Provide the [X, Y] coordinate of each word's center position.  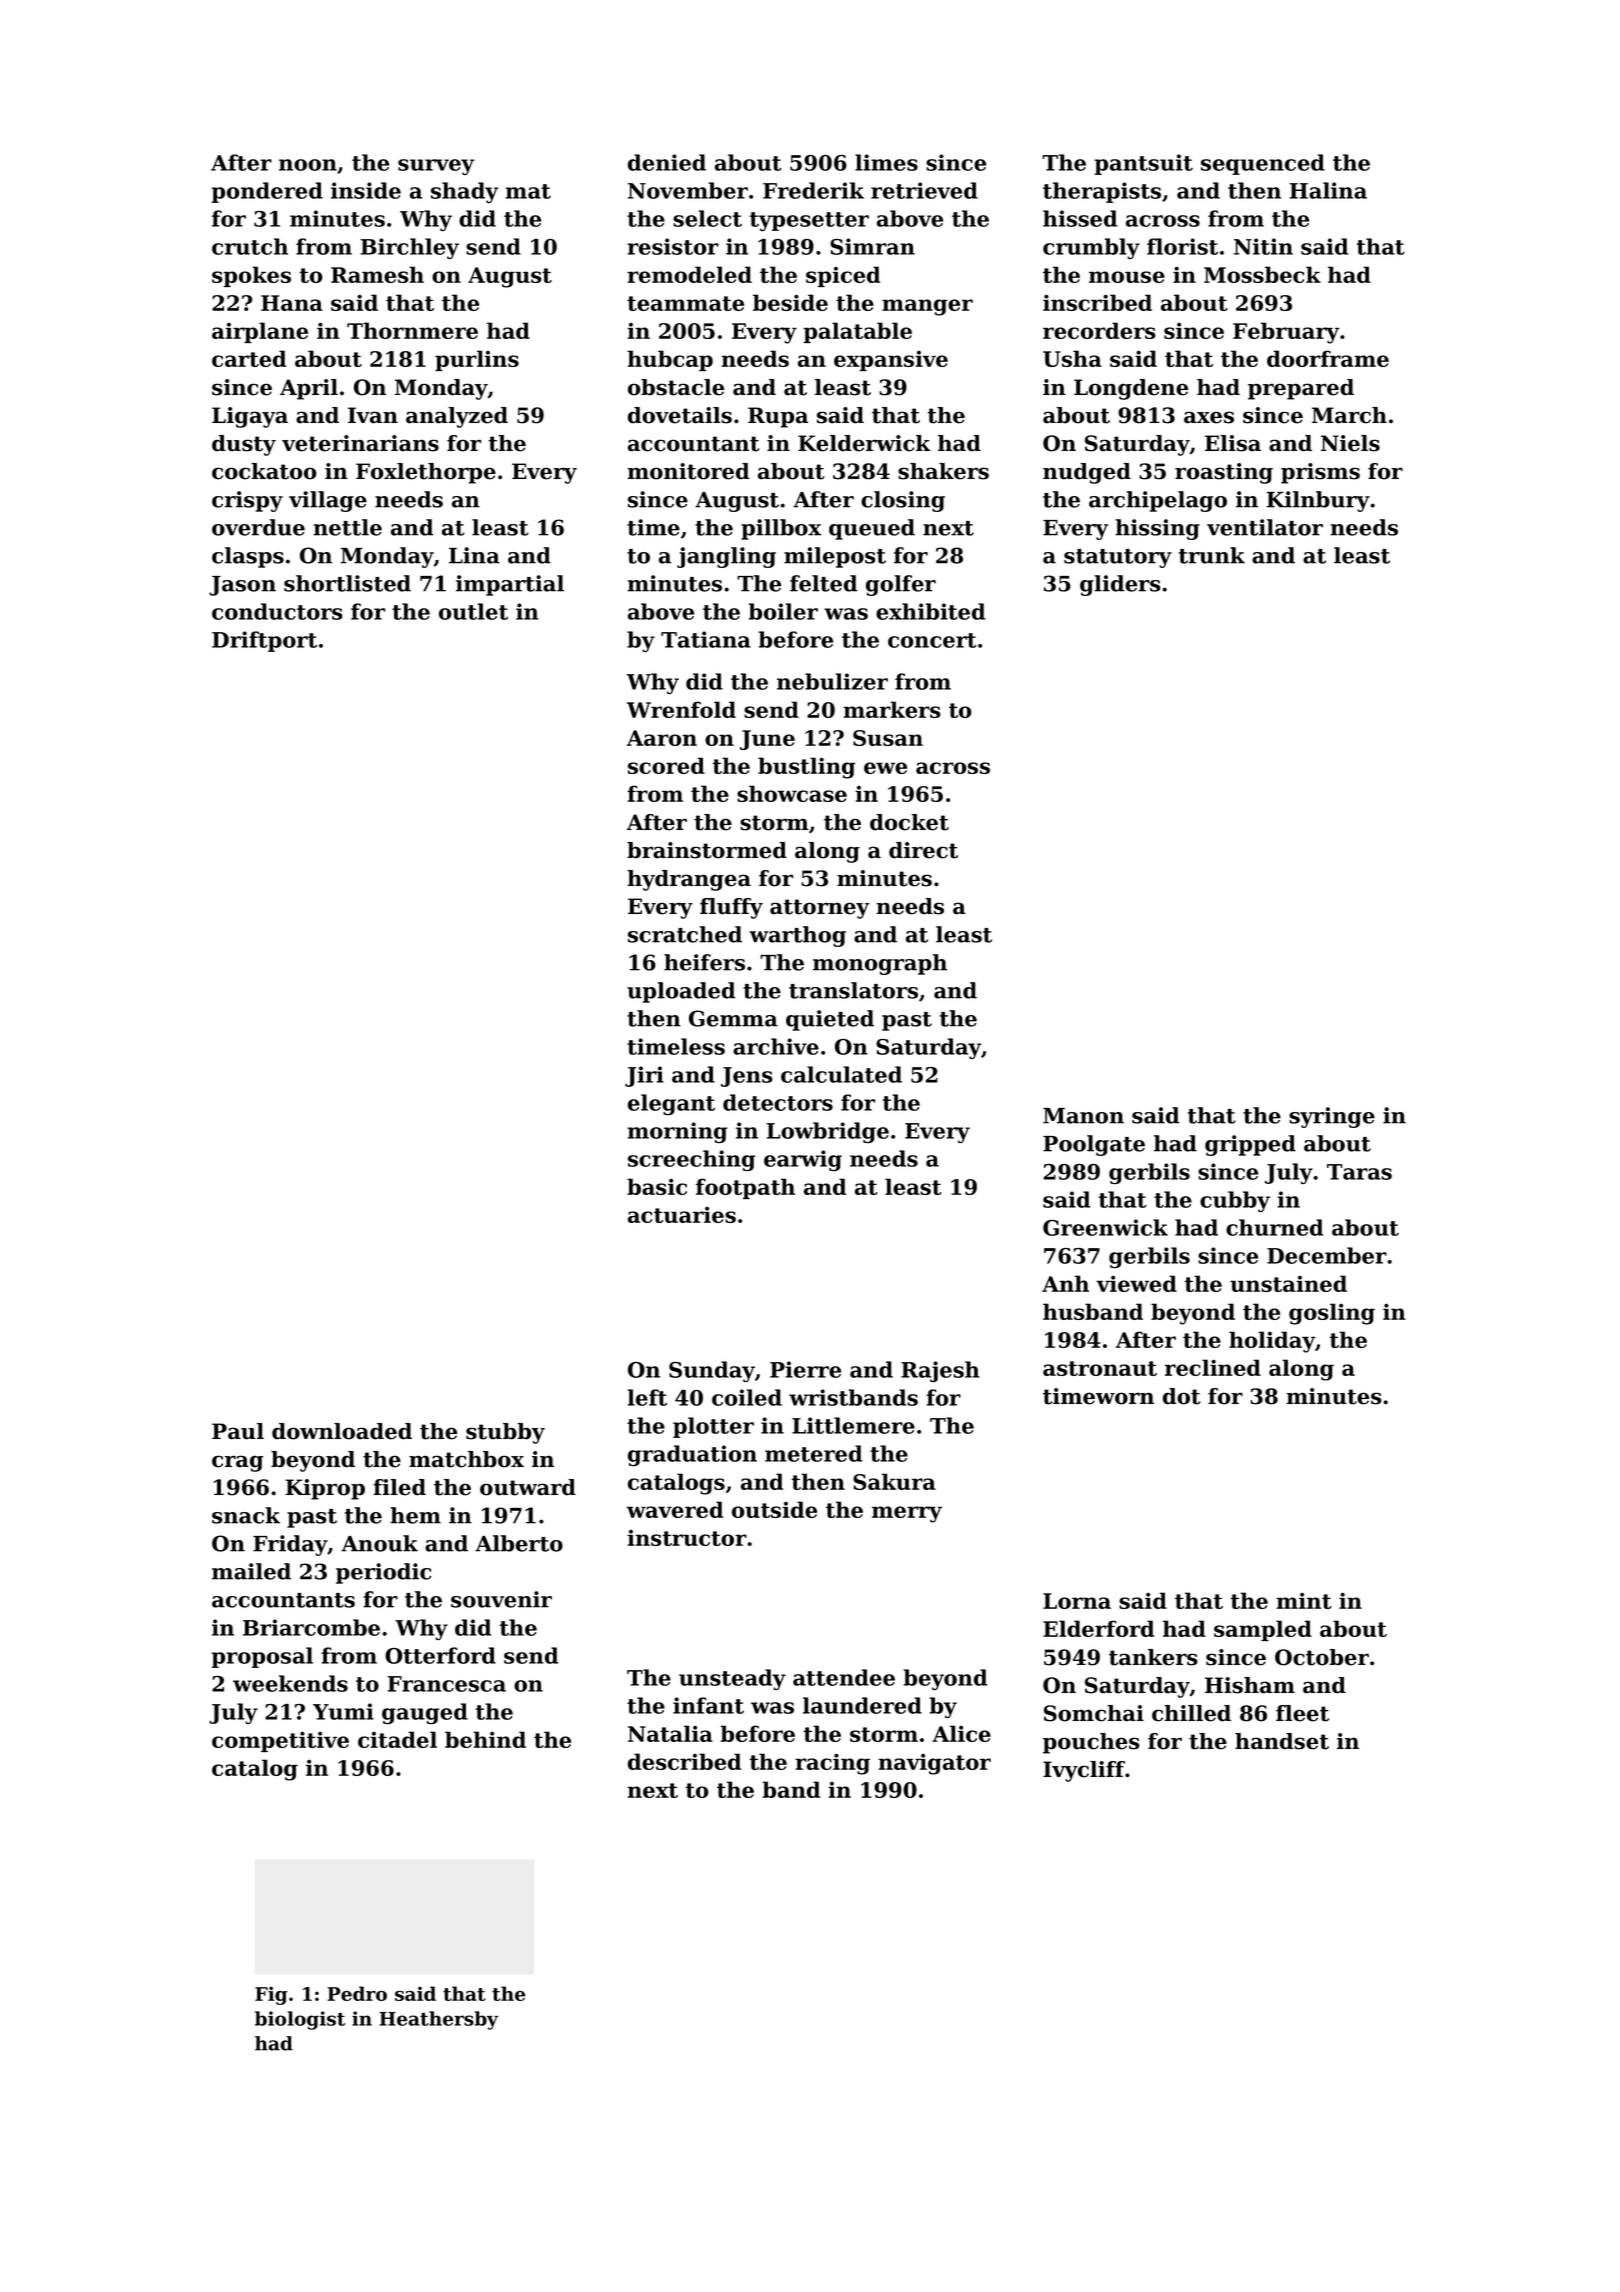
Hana [292, 303]
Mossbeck [1262, 274]
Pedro [357, 1993]
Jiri [644, 1076]
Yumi [343, 1711]
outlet [473, 611]
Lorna [1077, 1601]
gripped [1250, 1145]
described [684, 1761]
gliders [1120, 585]
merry [907, 1514]
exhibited [930, 611]
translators [853, 990]
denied [667, 162]
